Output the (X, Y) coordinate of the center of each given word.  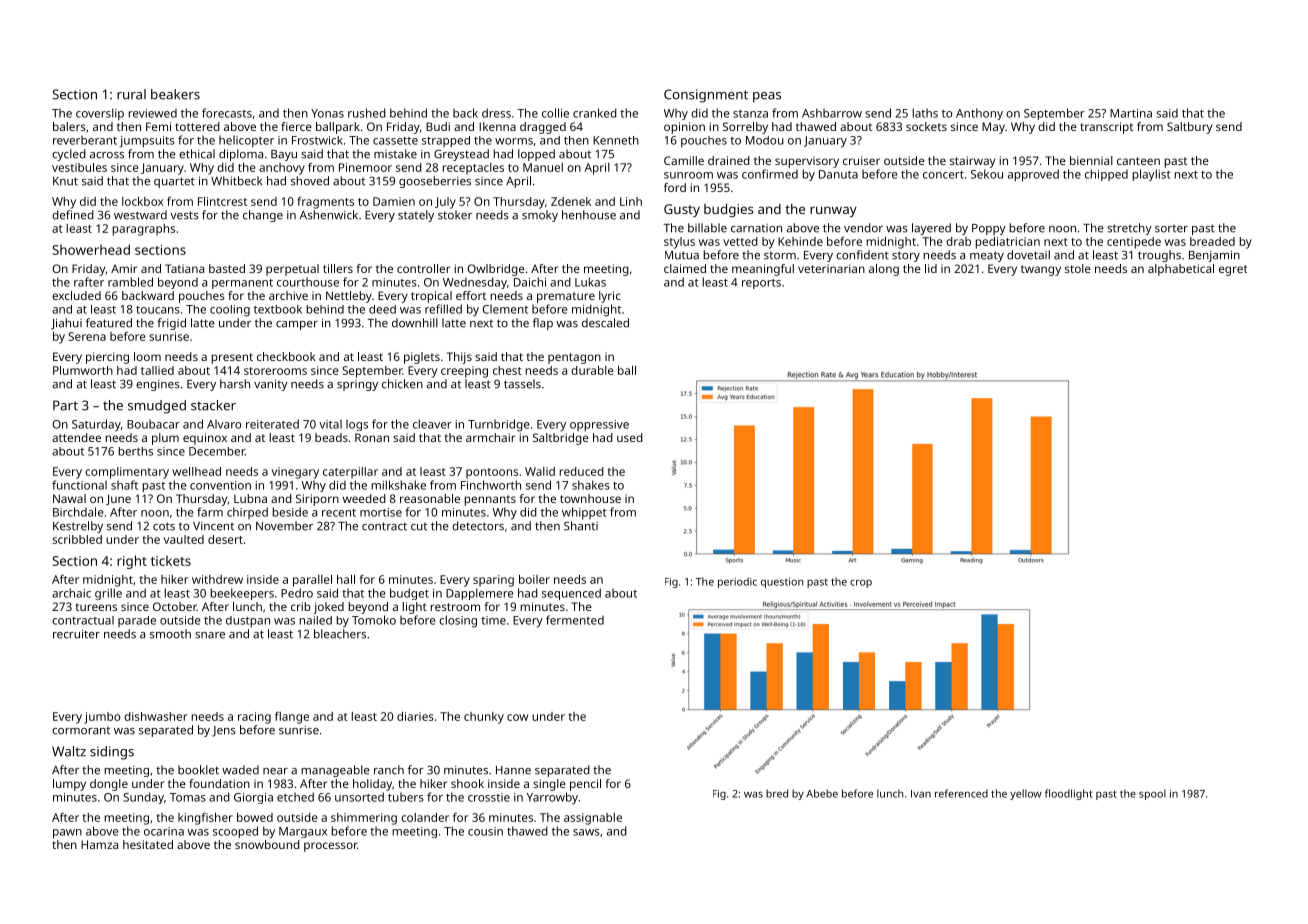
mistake (395, 154)
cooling (230, 311)
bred (777, 793)
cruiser (861, 160)
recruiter (76, 634)
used (630, 437)
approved (1033, 175)
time (493, 620)
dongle (109, 785)
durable (592, 370)
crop (861, 583)
